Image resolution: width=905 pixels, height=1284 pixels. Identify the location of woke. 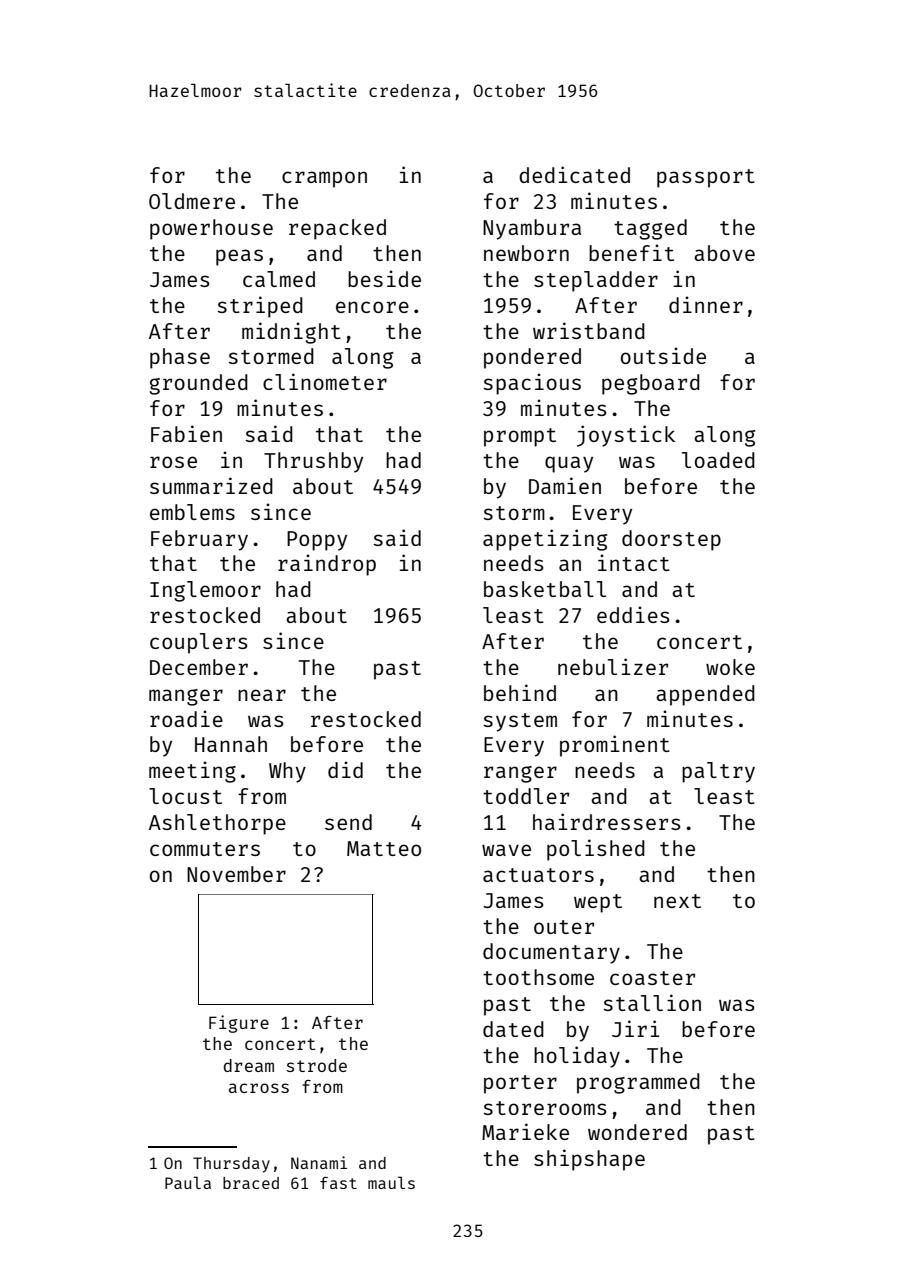
(730, 667).
